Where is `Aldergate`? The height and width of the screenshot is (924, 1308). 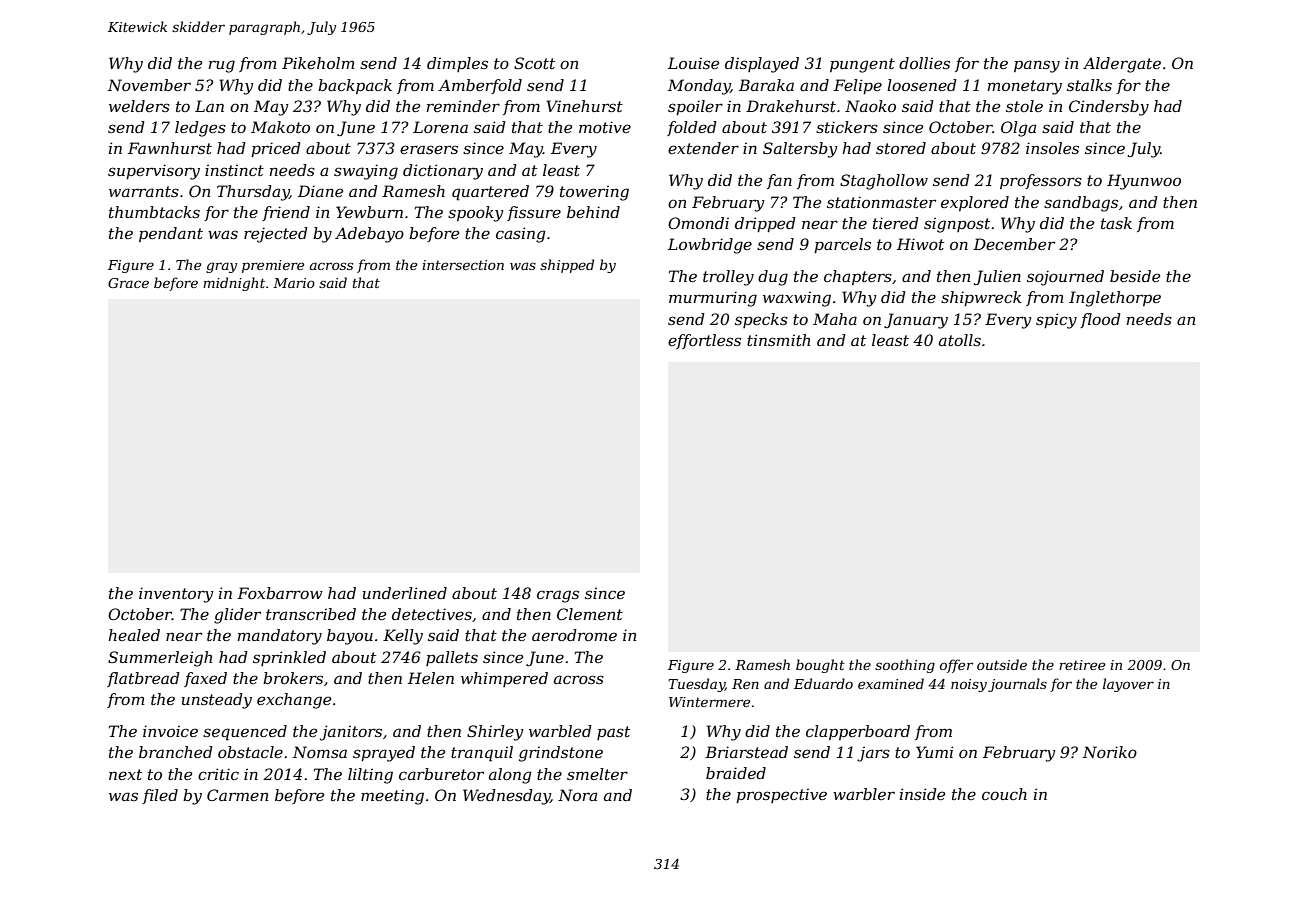
Aldergate is located at coordinates (1122, 65).
